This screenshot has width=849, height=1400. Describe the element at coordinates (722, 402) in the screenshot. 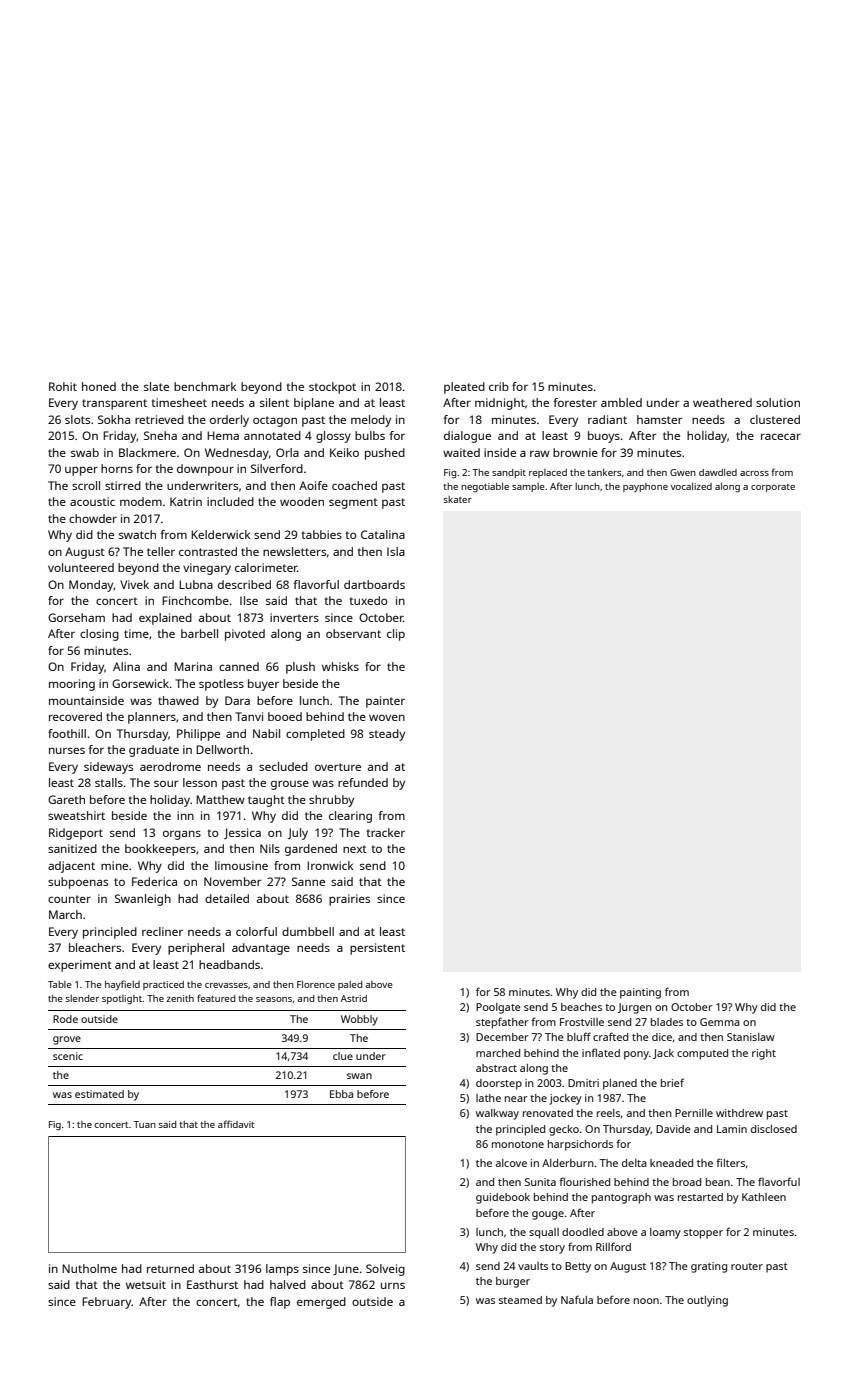

I see `weathered` at that location.
